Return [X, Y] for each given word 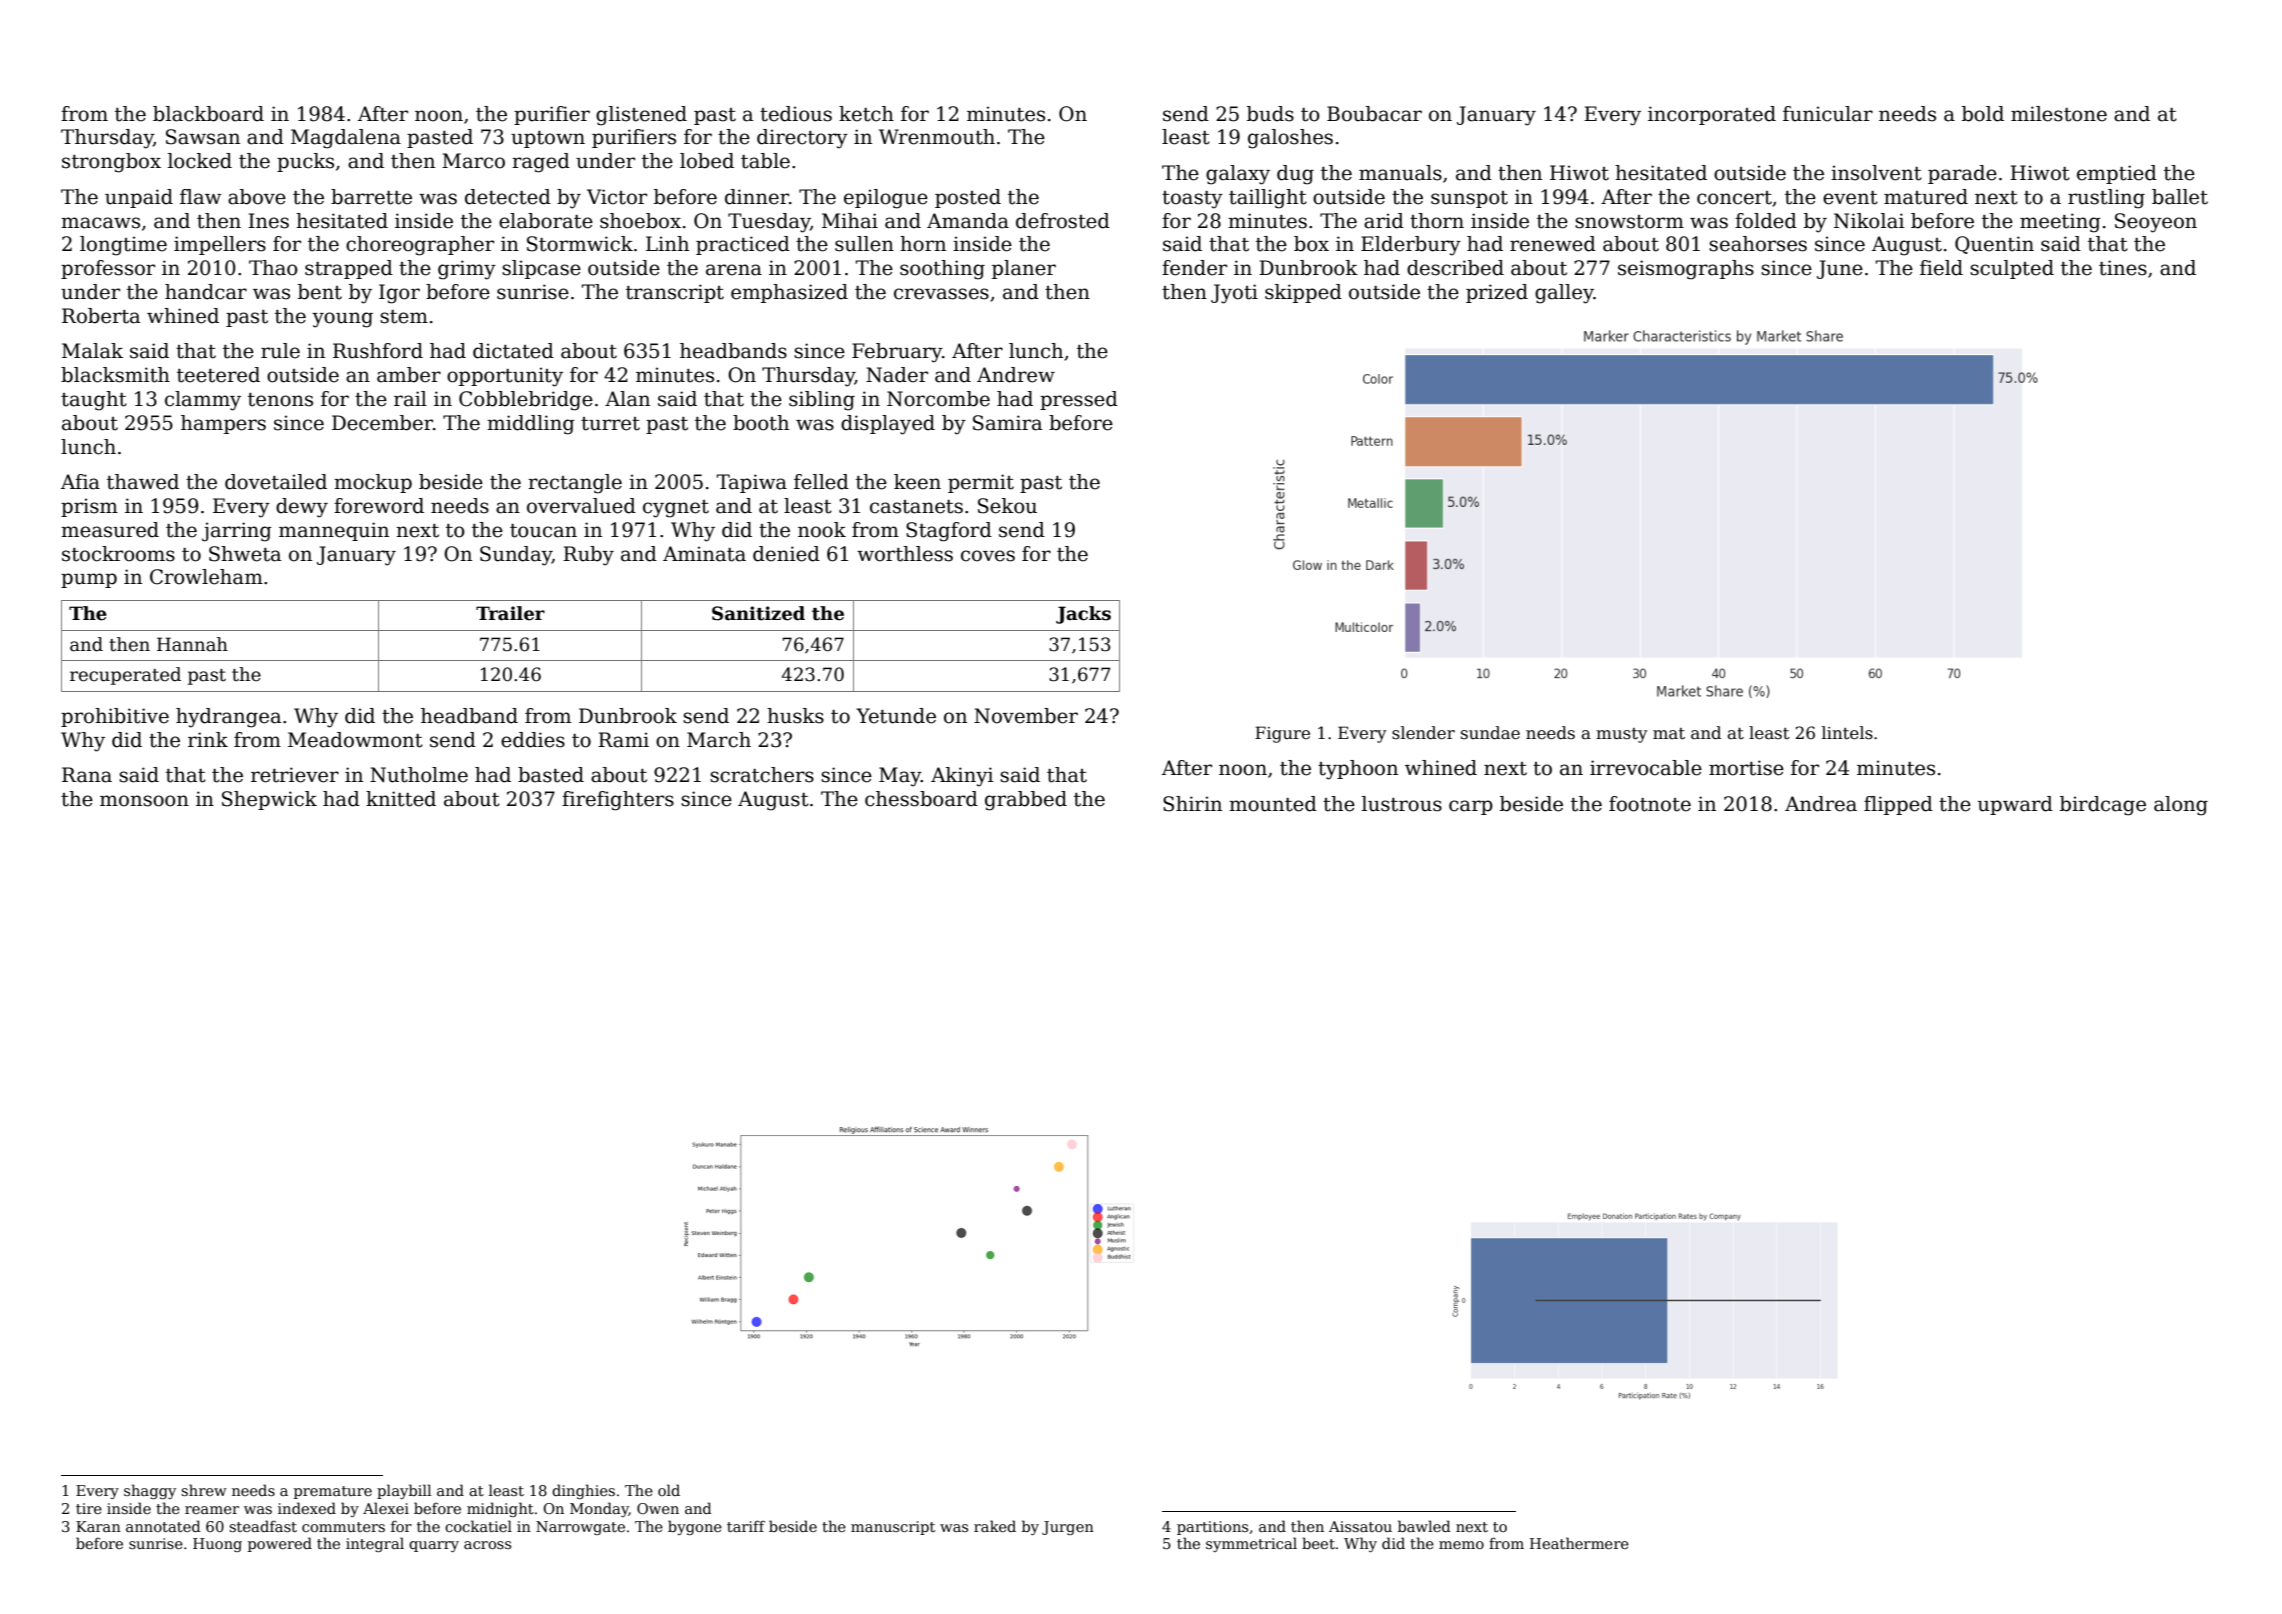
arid [1384, 221]
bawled [1424, 1526]
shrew [204, 1490]
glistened [641, 116]
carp [1471, 807]
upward [2015, 805]
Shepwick [269, 800]
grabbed [1026, 801]
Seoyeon [2156, 223]
